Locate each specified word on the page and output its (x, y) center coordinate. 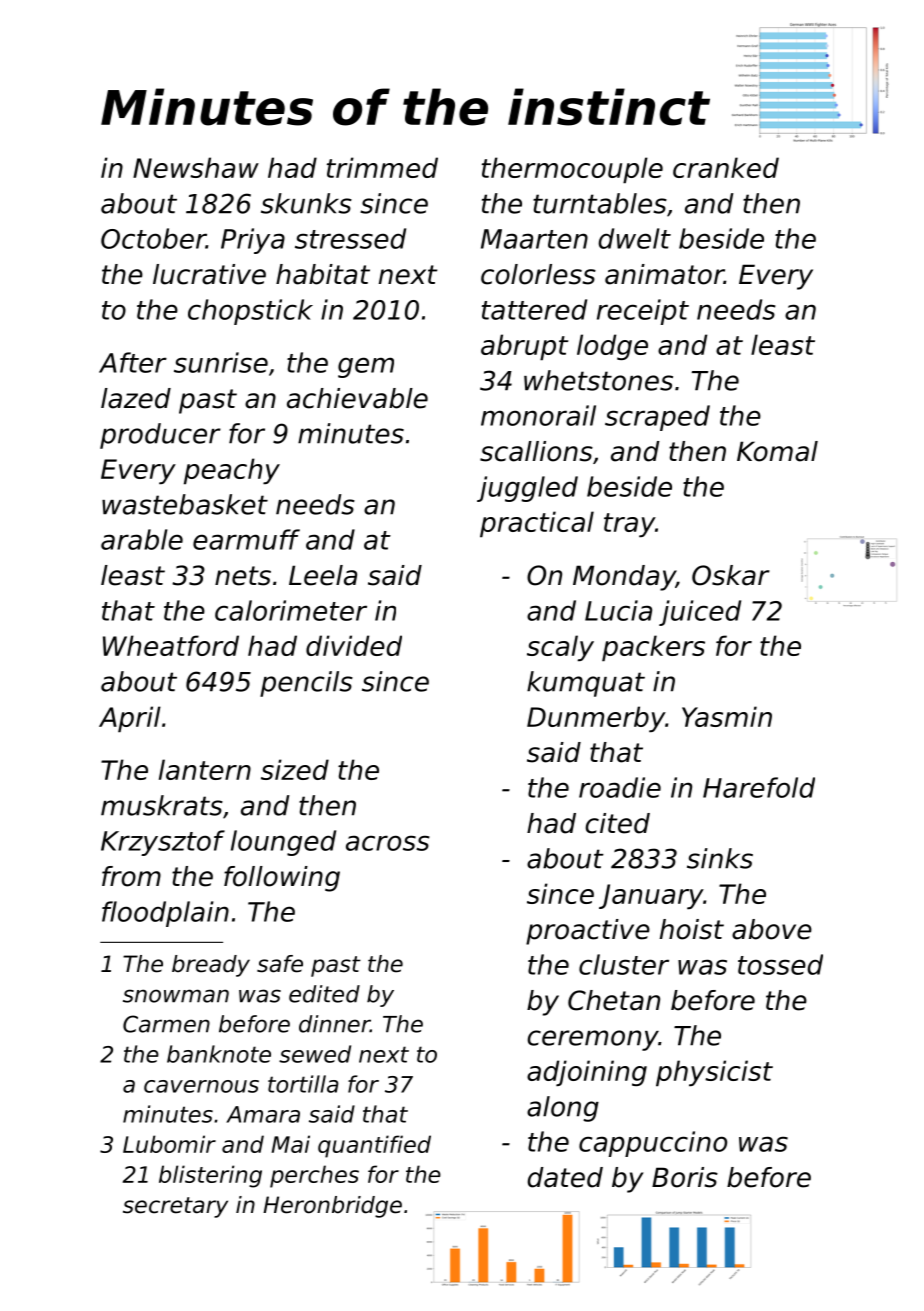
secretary (175, 1207)
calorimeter (291, 610)
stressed (350, 238)
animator (664, 274)
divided (354, 645)
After (133, 362)
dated (565, 1177)
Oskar (731, 575)
